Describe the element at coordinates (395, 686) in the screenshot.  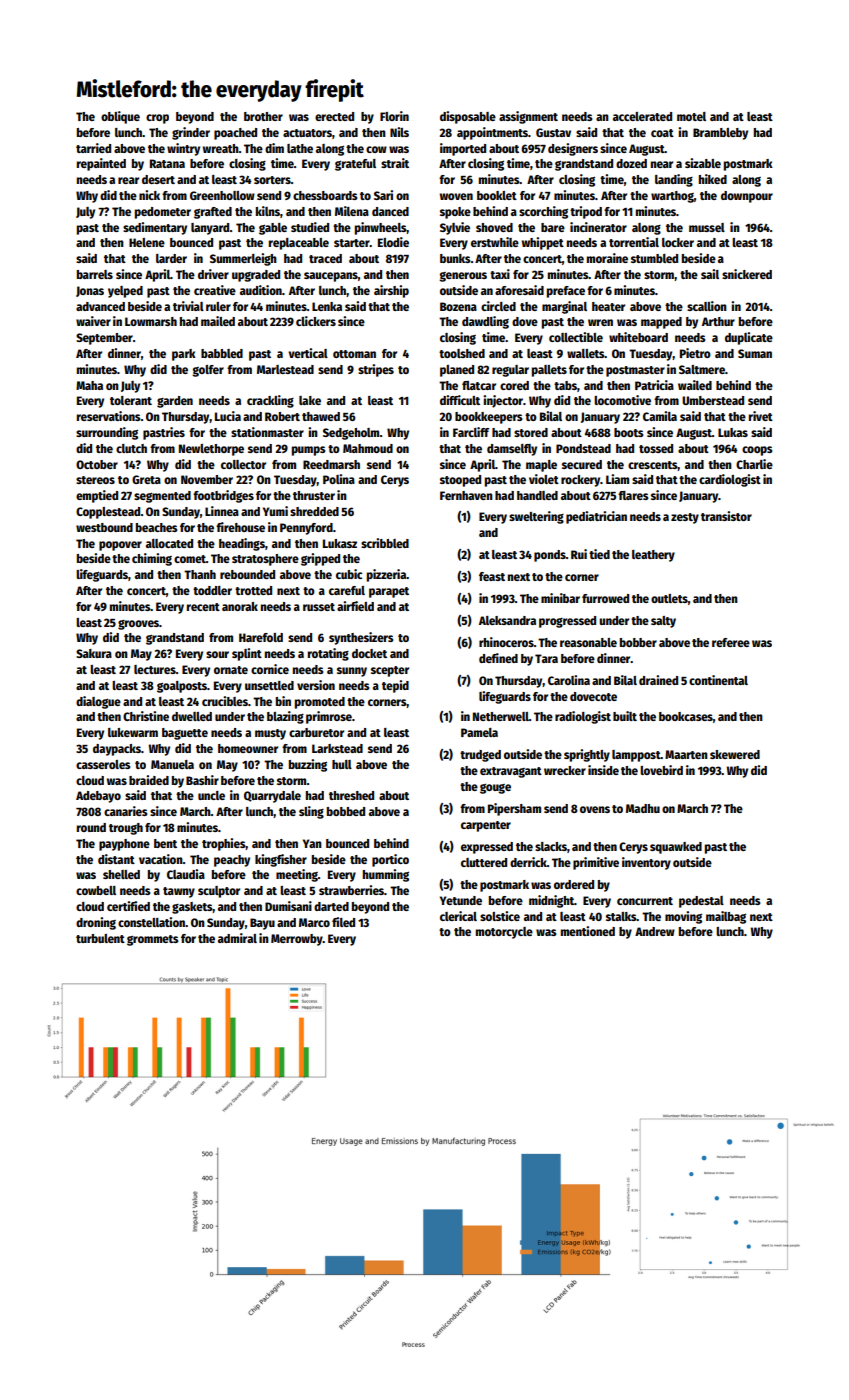
I see `tepid` at that location.
